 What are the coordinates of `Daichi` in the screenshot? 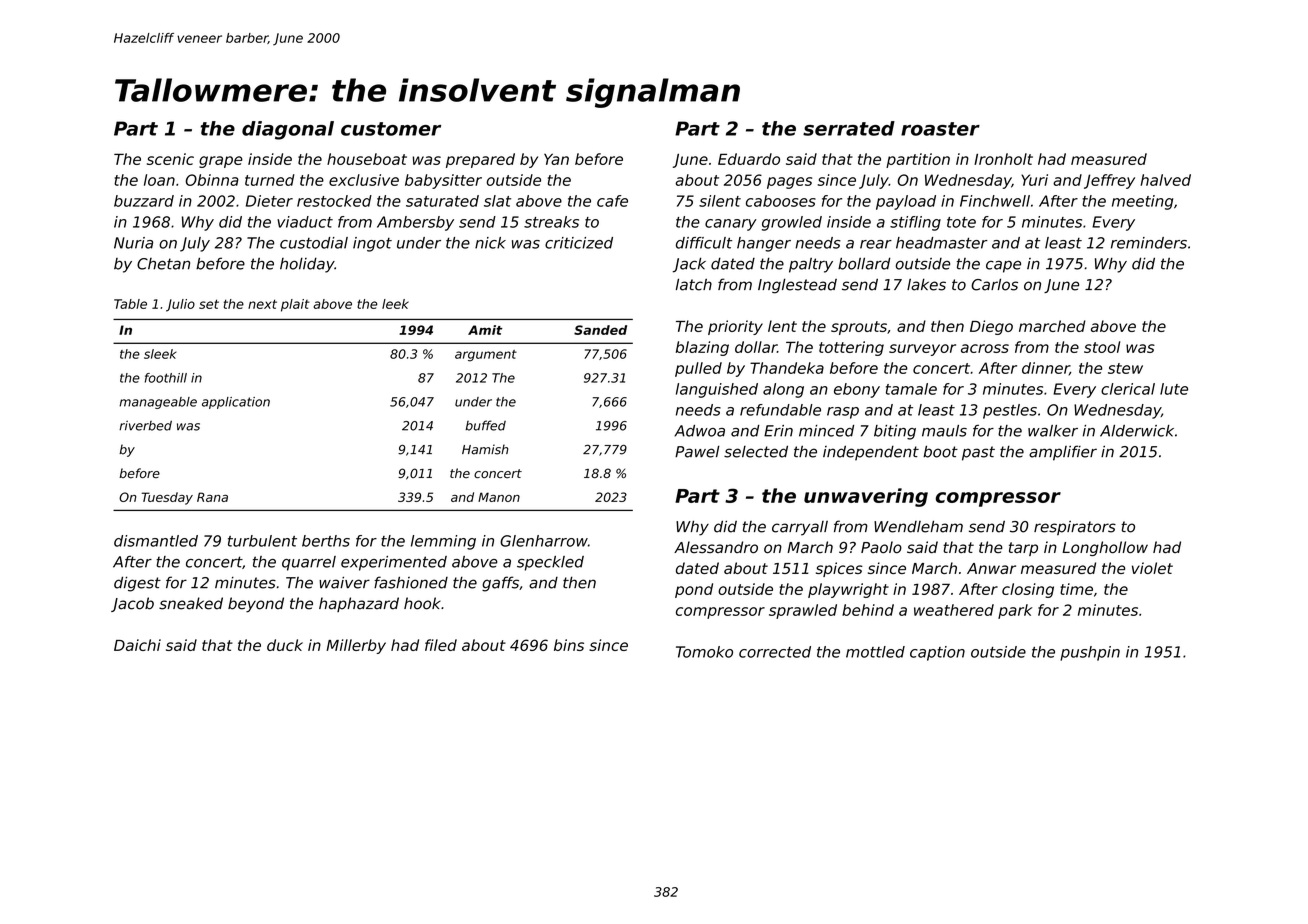 It's located at (137, 645).
